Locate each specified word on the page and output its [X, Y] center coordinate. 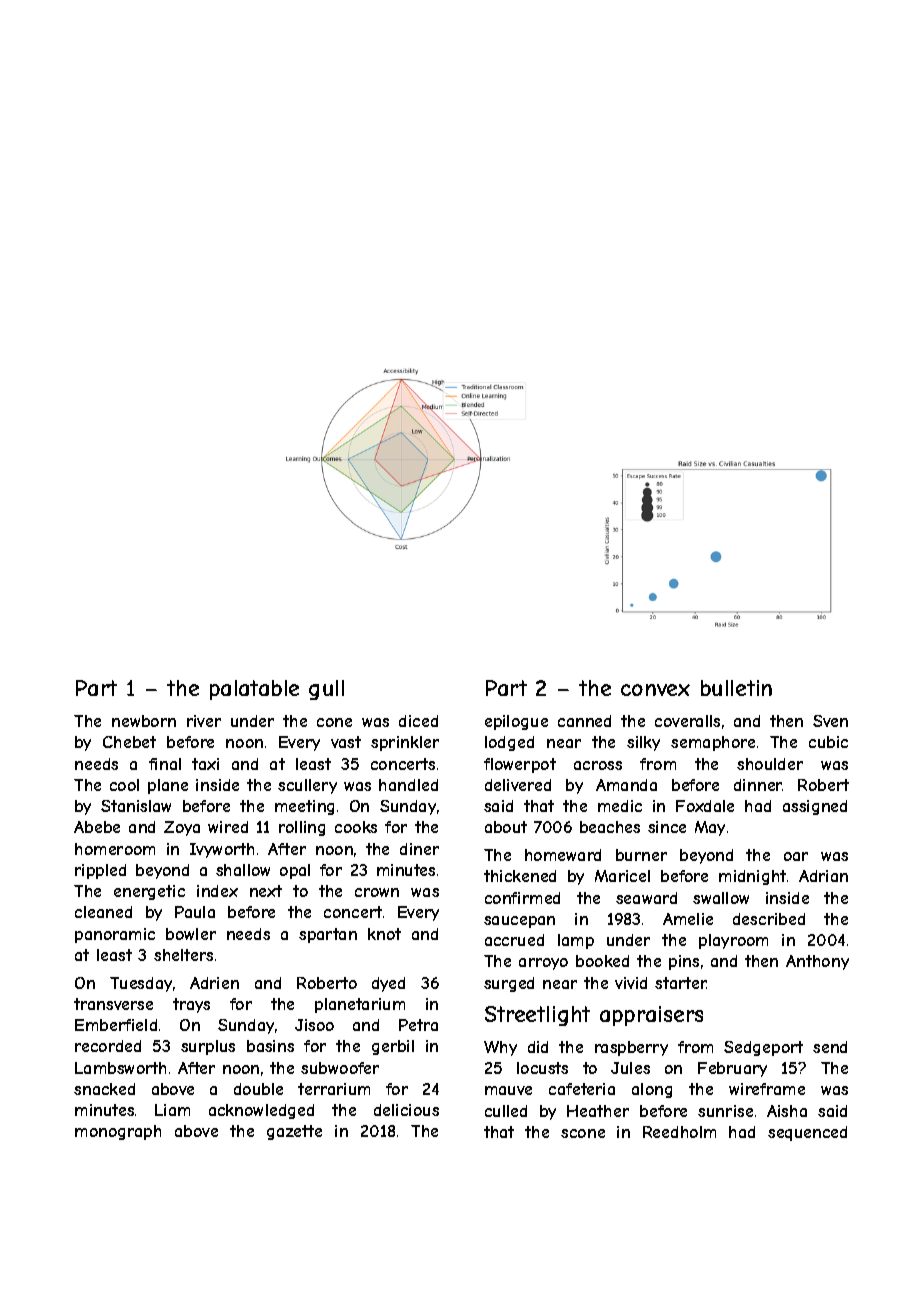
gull [326, 690]
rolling [302, 828]
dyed [388, 984]
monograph [118, 1132]
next [266, 891]
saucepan [519, 922]
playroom [733, 941]
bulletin [736, 688]
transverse [113, 1004]
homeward [563, 855]
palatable [254, 690]
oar [796, 856]
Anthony [817, 962]
